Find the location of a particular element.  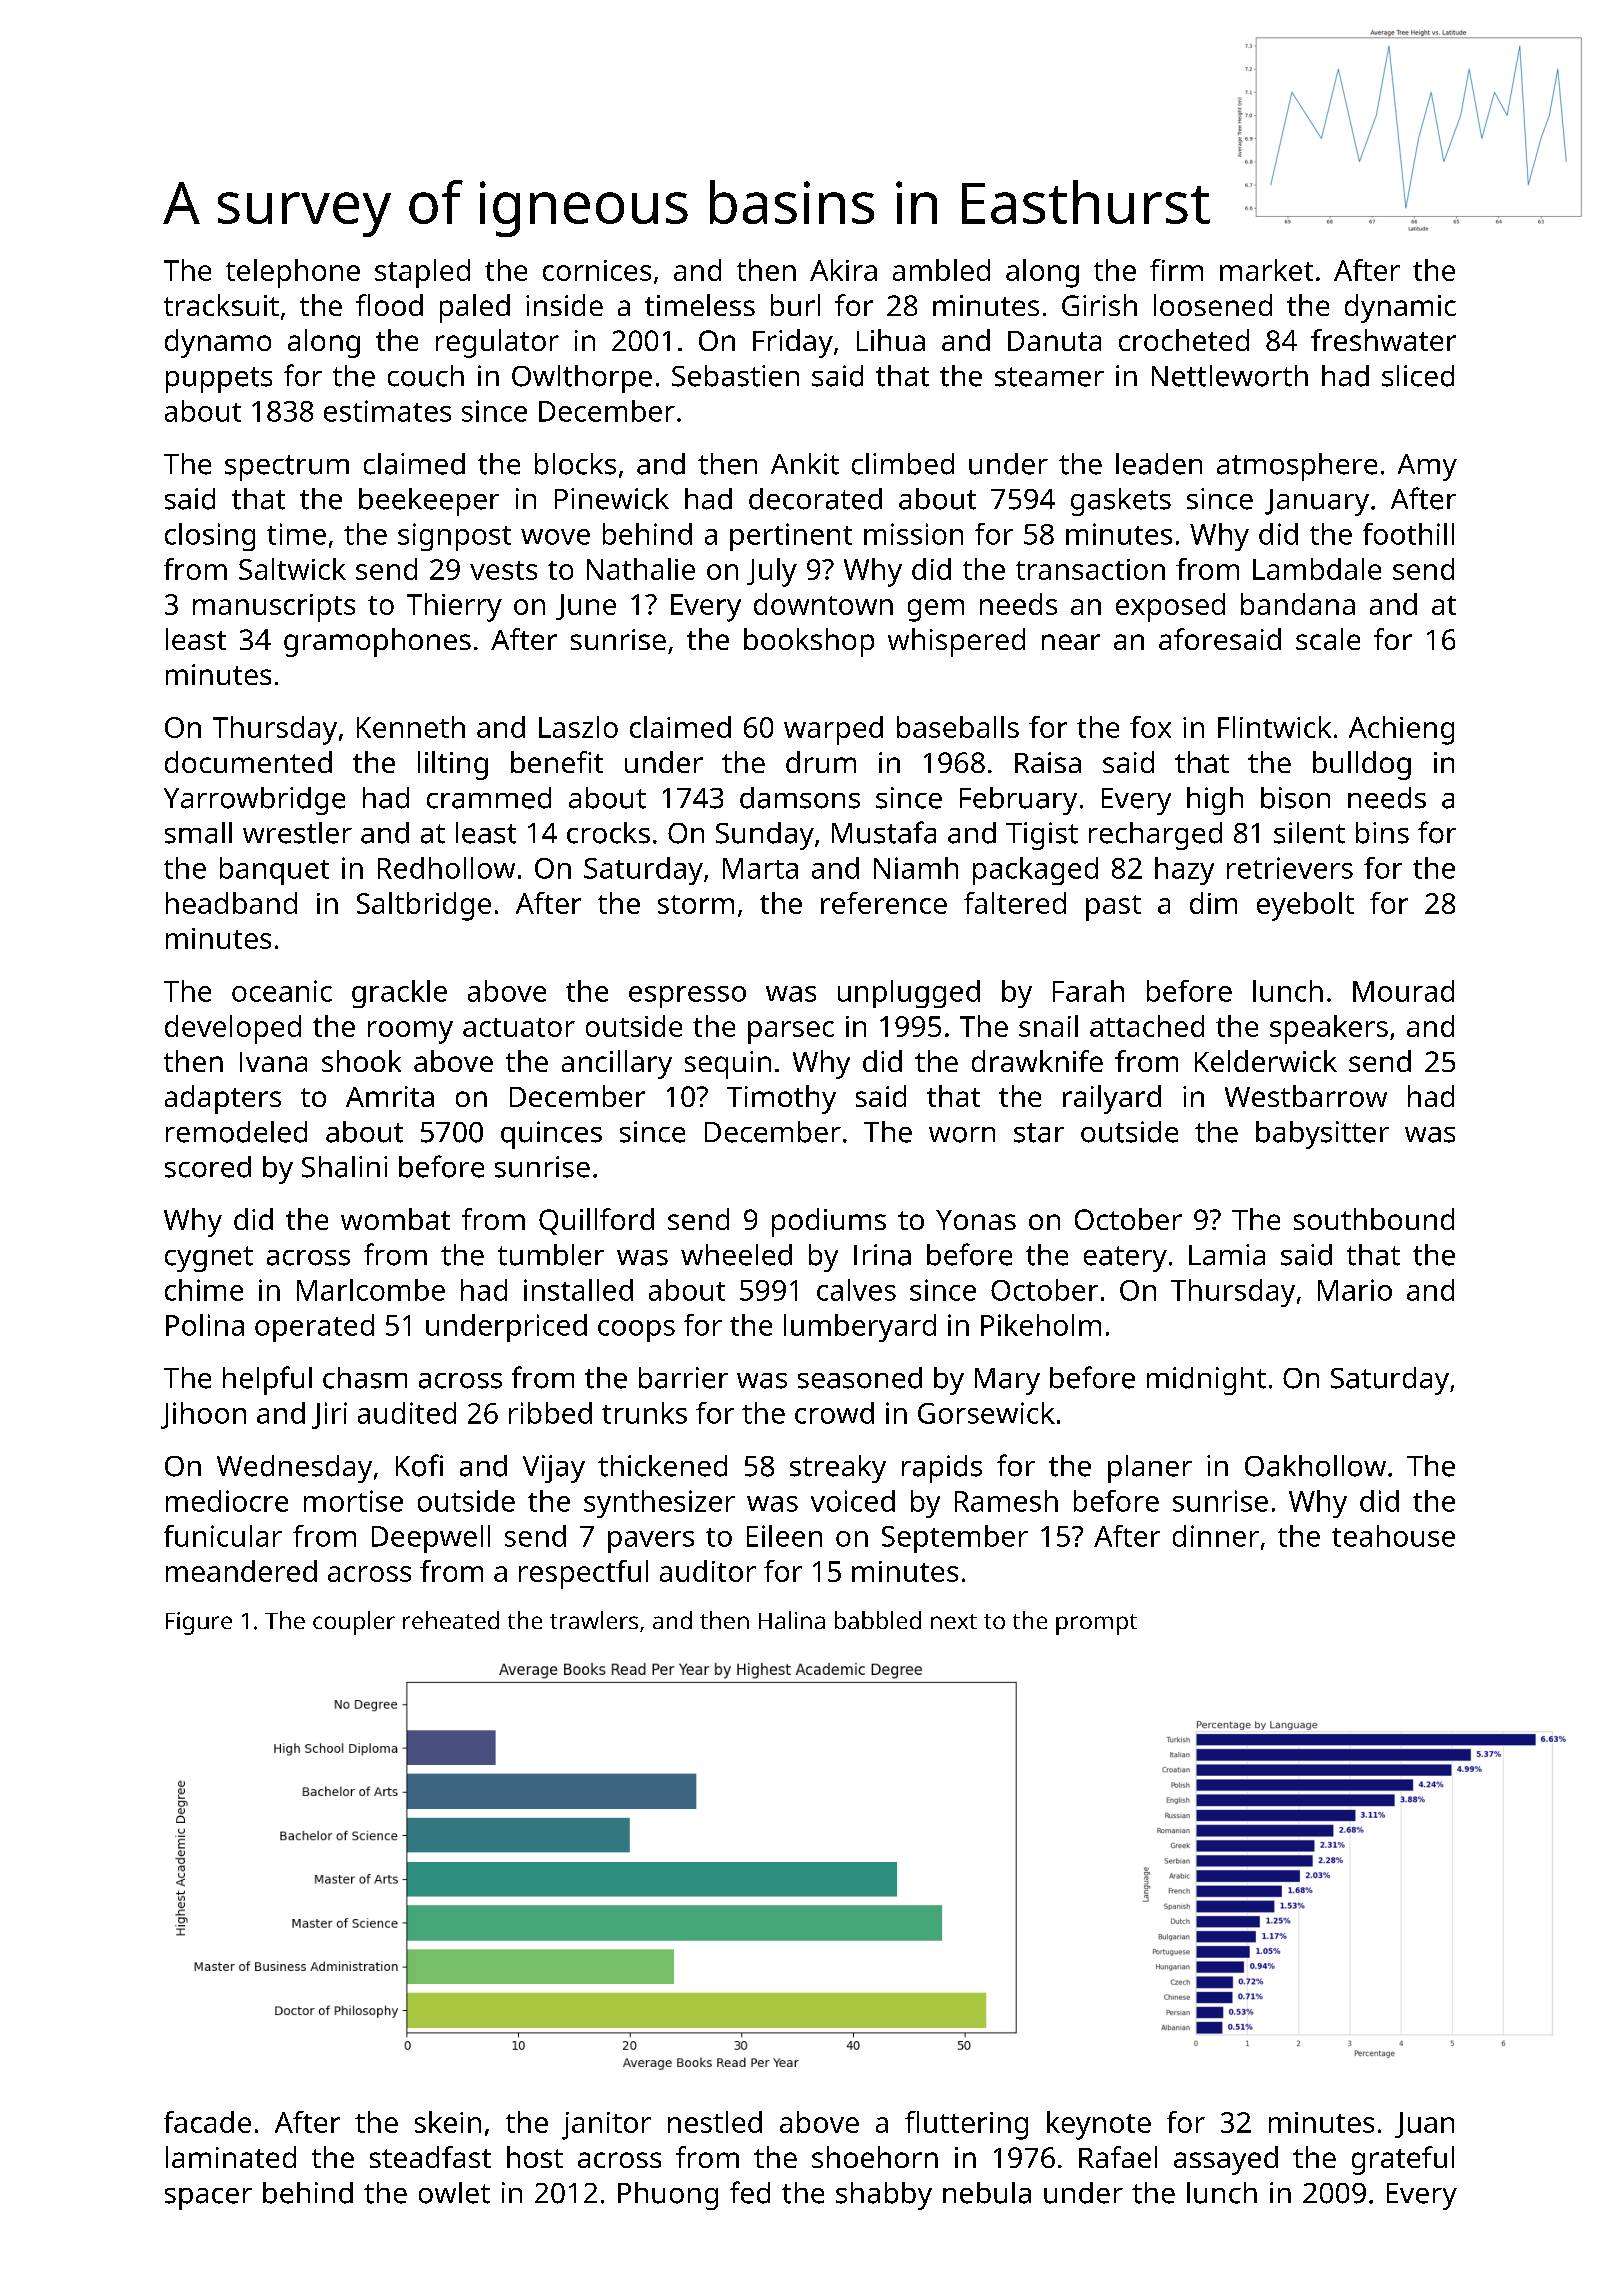

prompt is located at coordinates (1096, 1624).
